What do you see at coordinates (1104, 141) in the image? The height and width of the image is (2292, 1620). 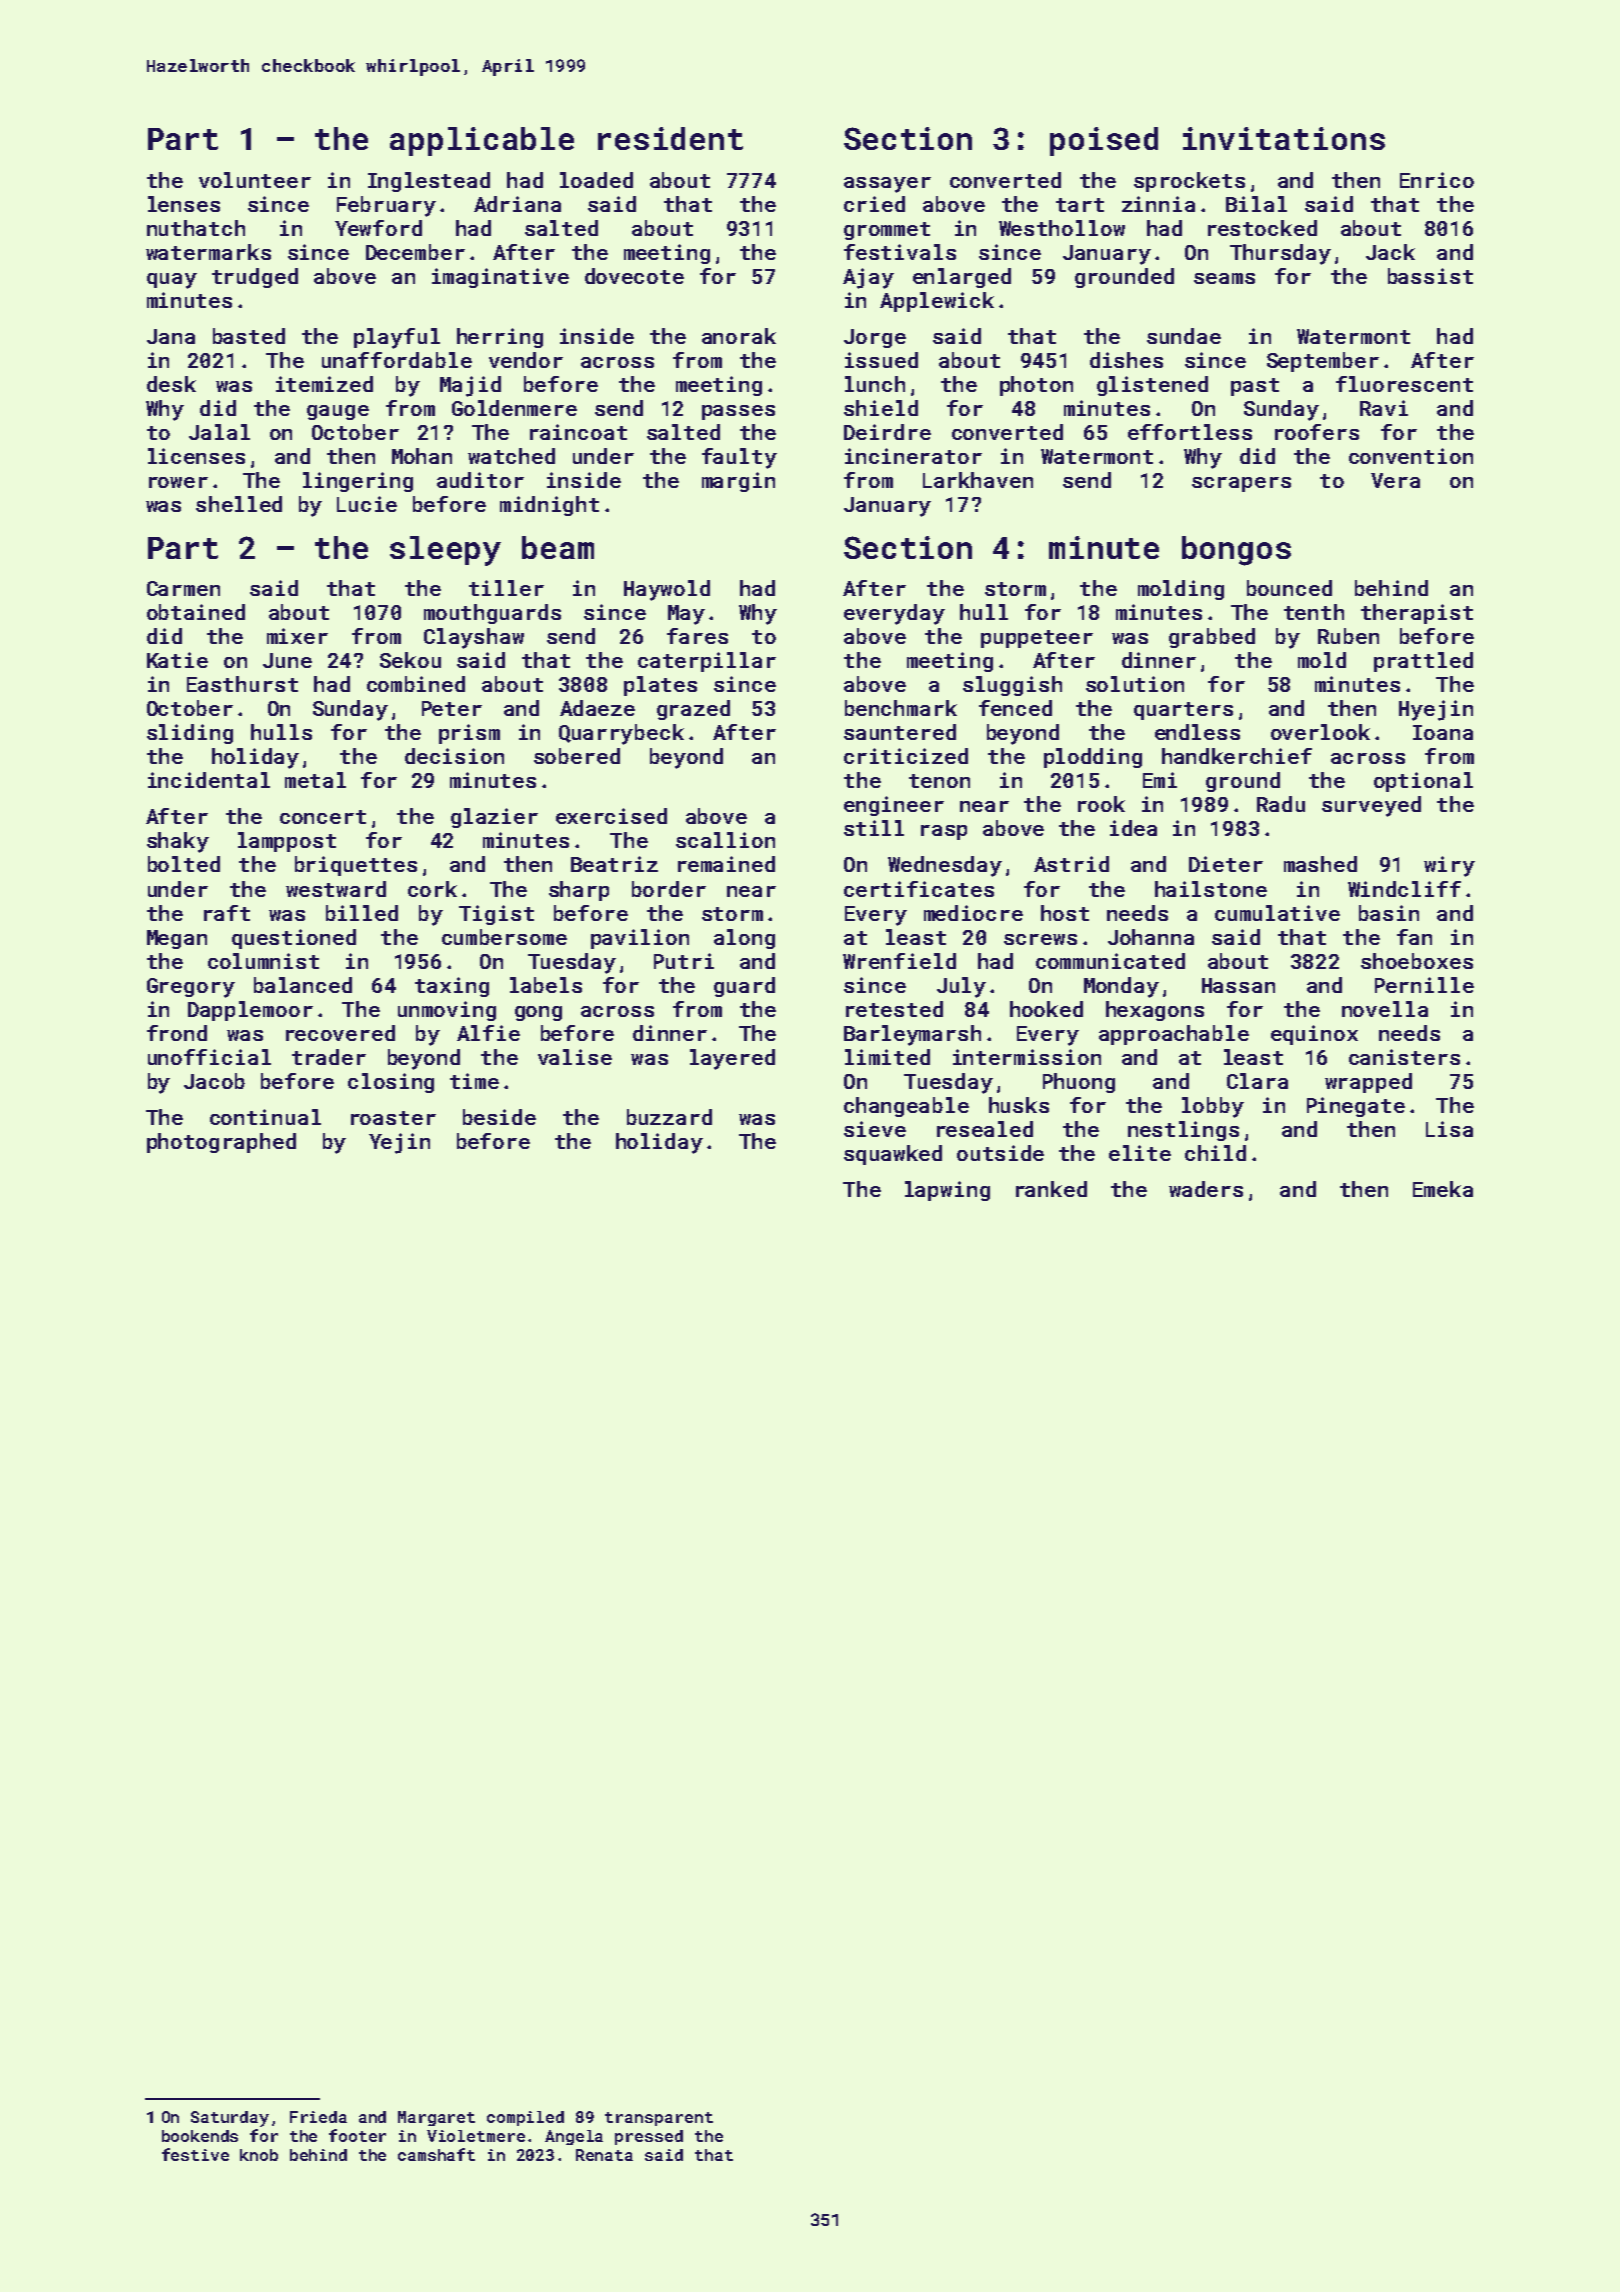 I see `poised` at bounding box center [1104, 141].
